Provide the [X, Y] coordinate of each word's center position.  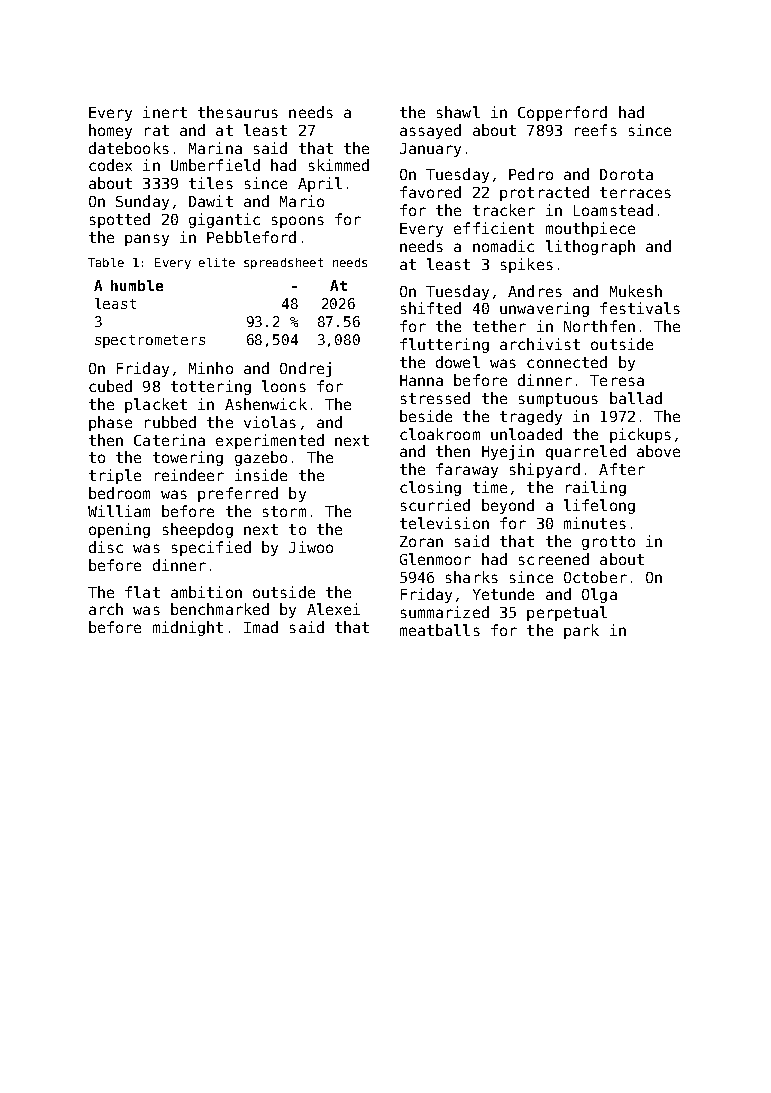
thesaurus [238, 112]
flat [142, 592]
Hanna [421, 380]
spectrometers [150, 341]
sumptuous [558, 400]
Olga [599, 595]
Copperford [562, 113]
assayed [430, 131]
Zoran [421, 541]
